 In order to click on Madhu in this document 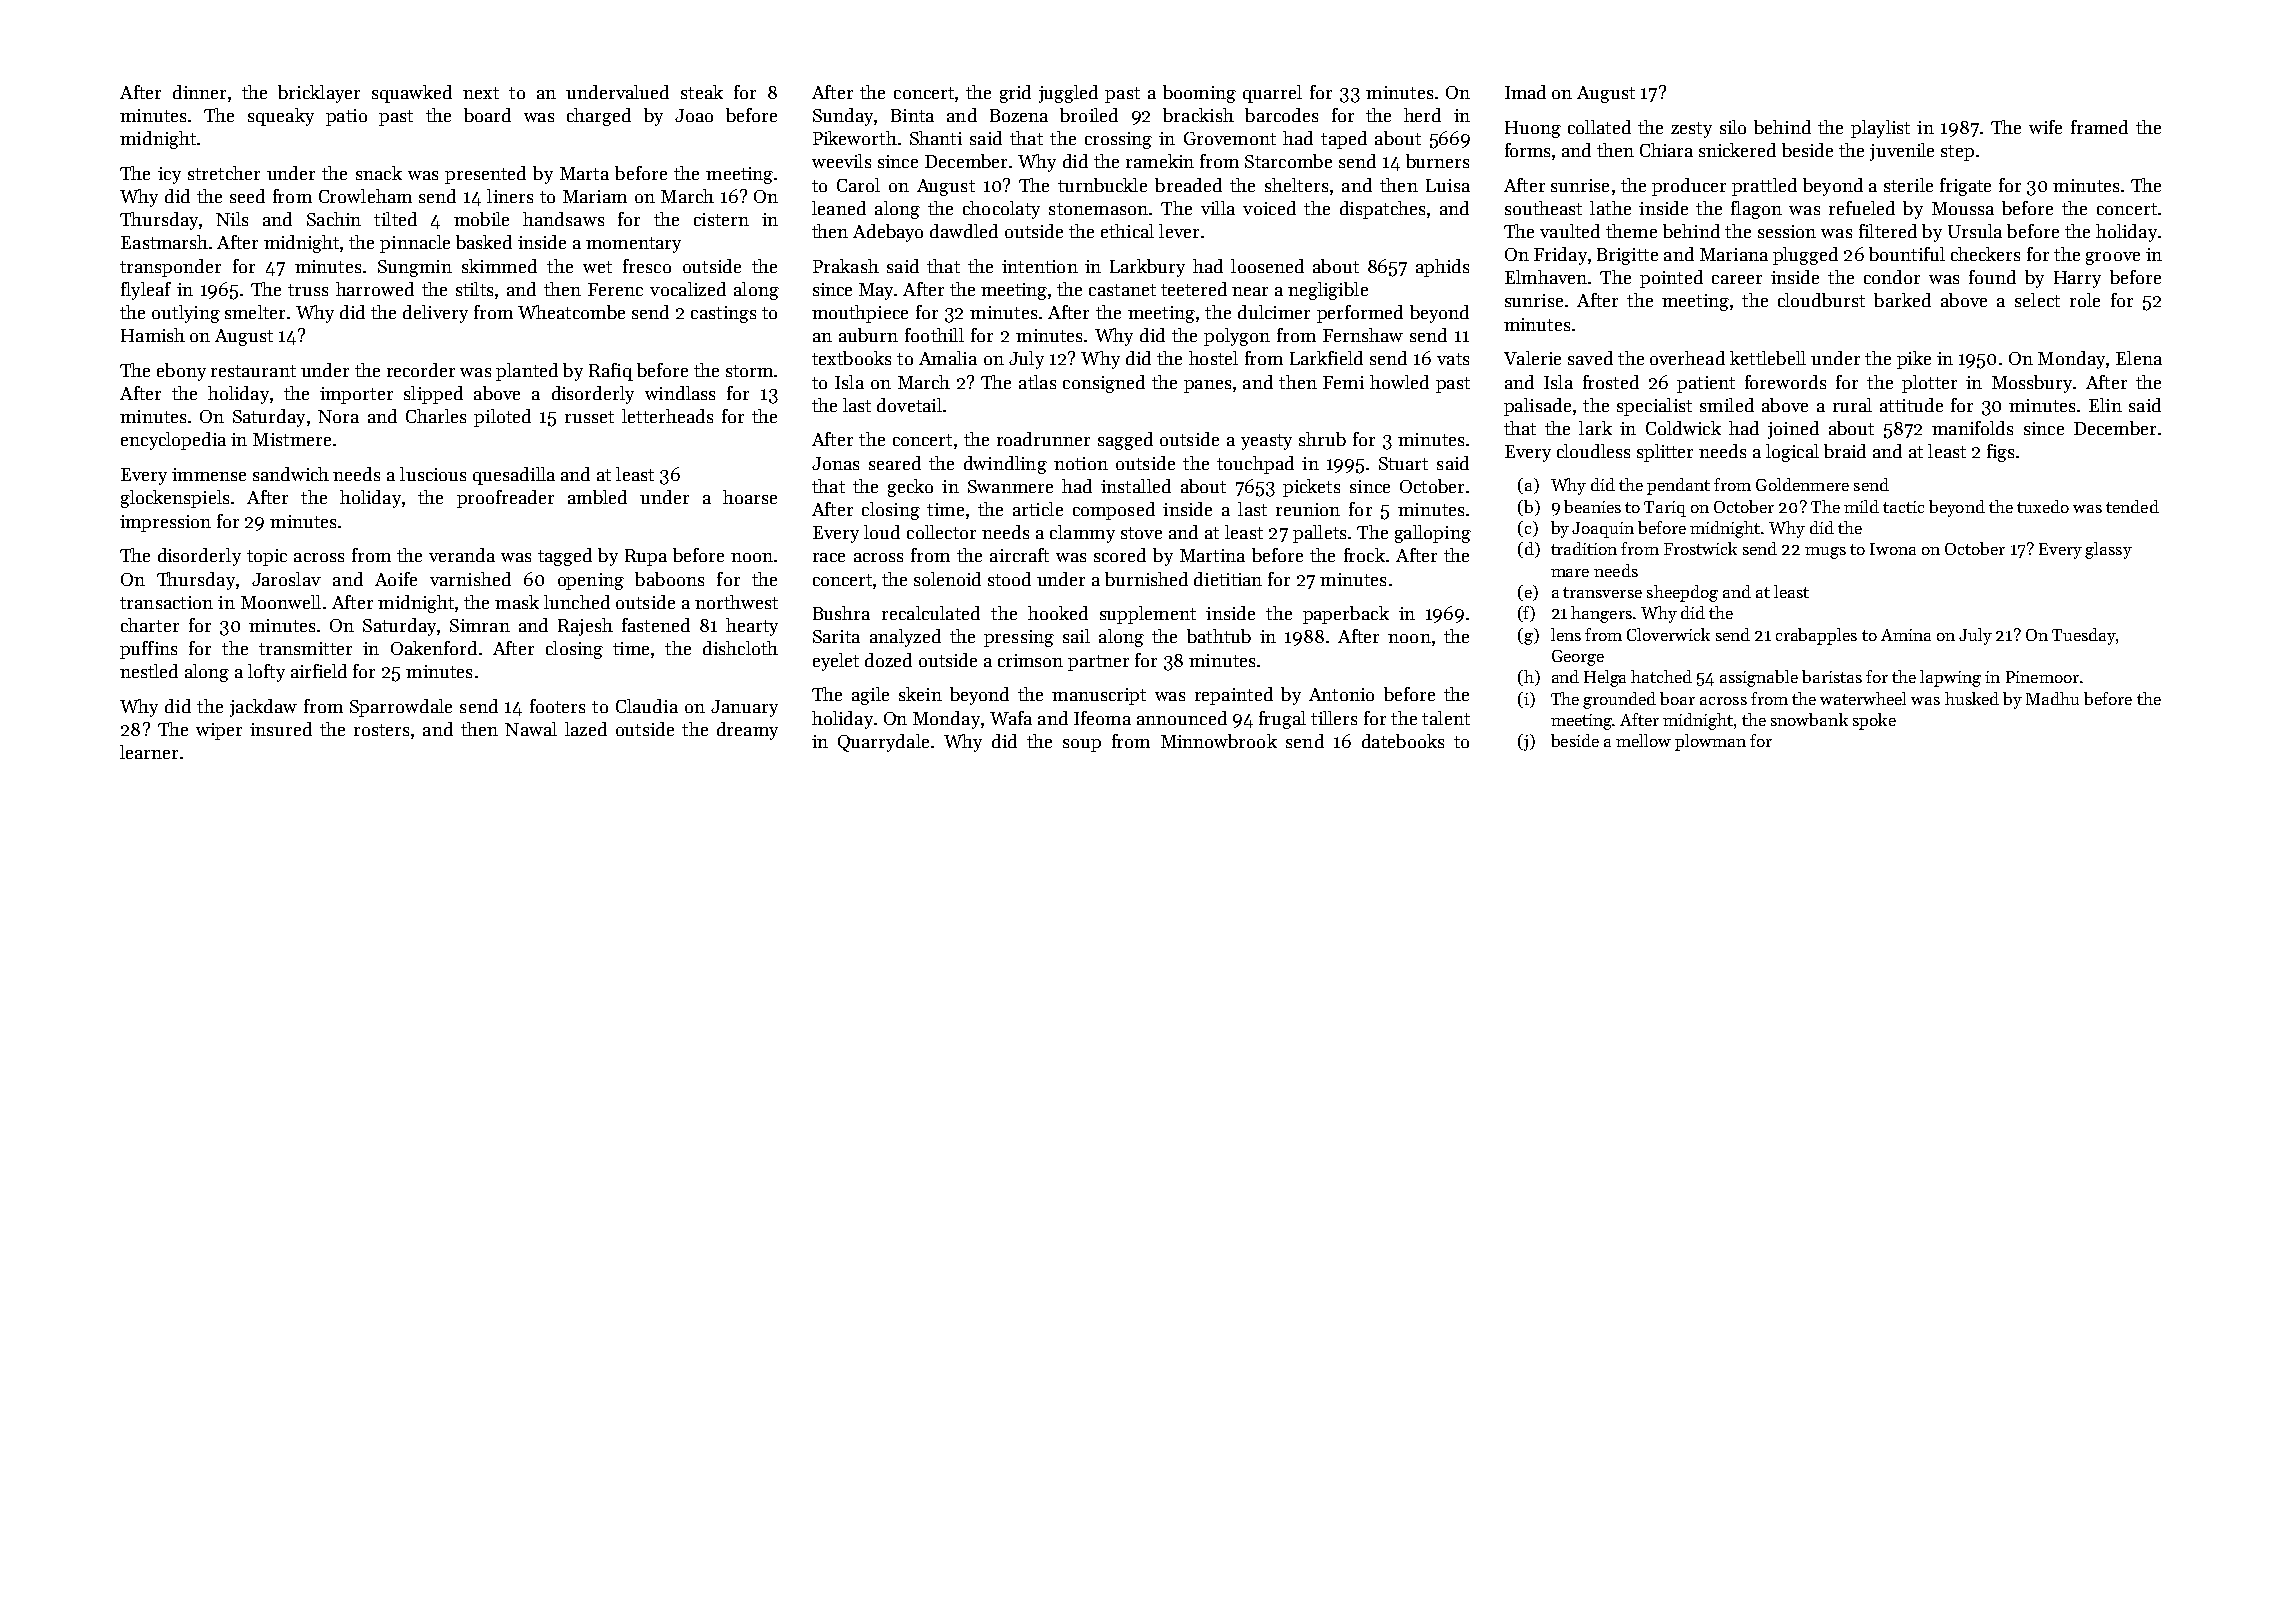, I will do `click(2052, 698)`.
